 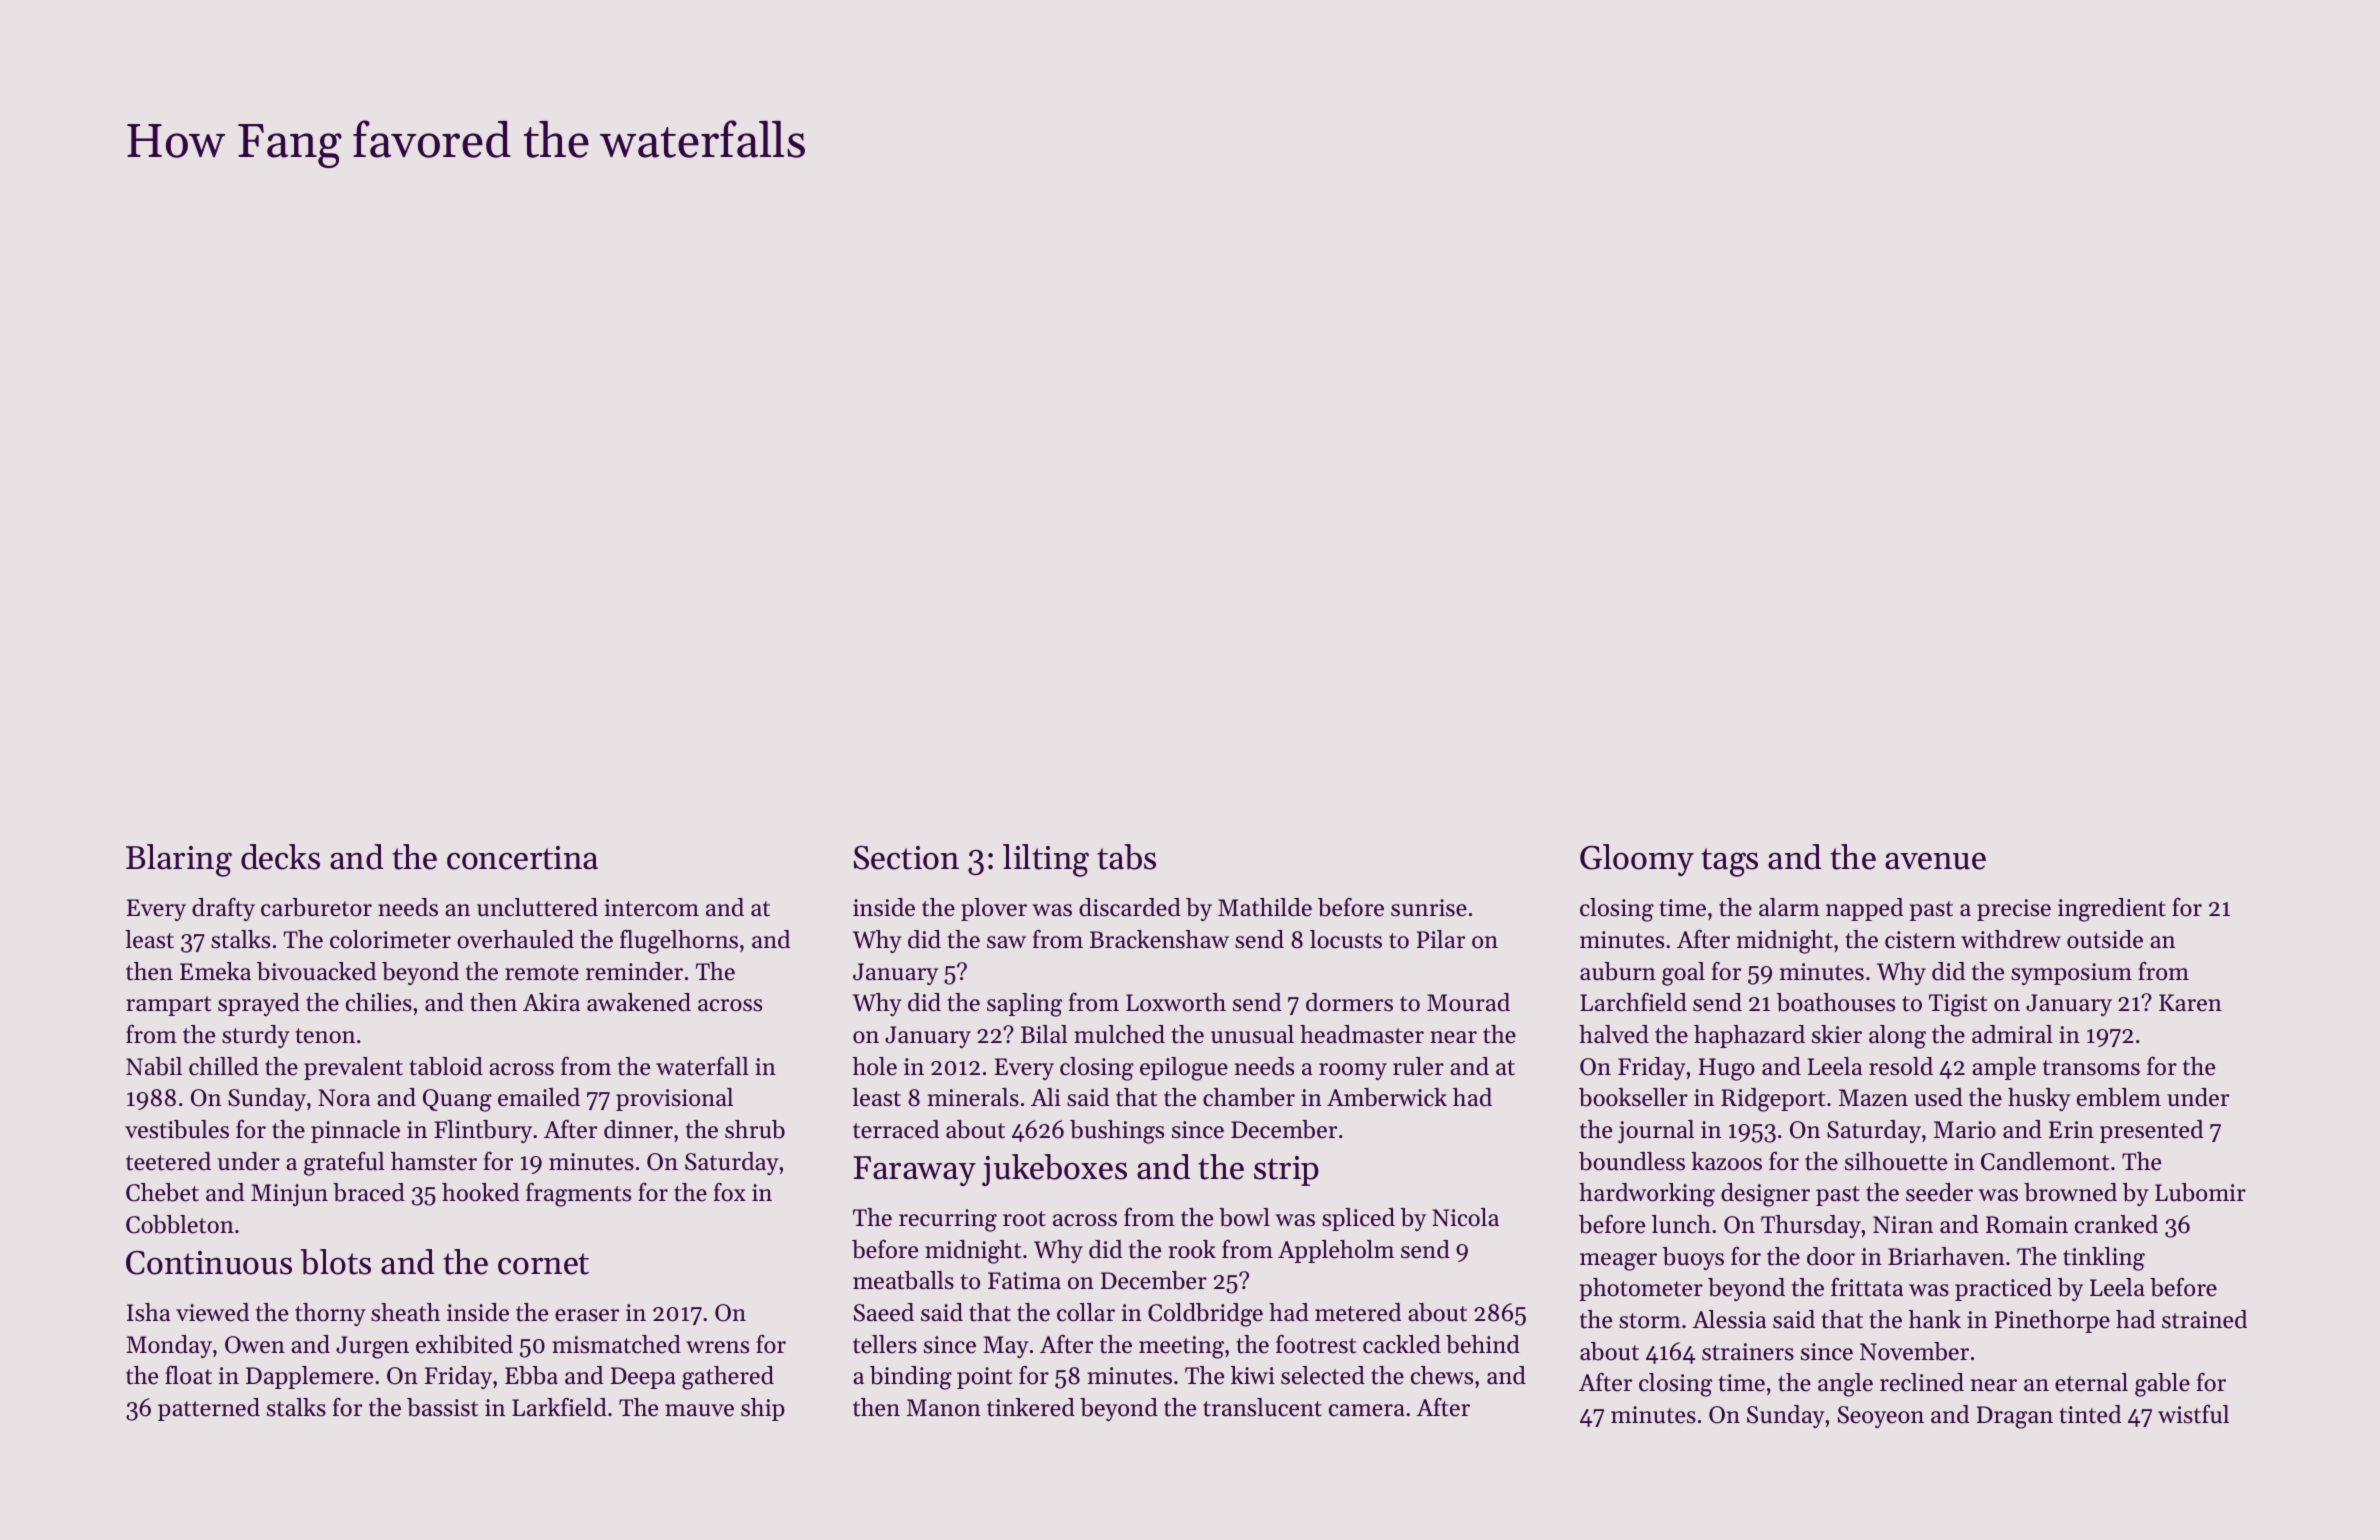 I want to click on sunrise, so click(x=1429, y=908).
